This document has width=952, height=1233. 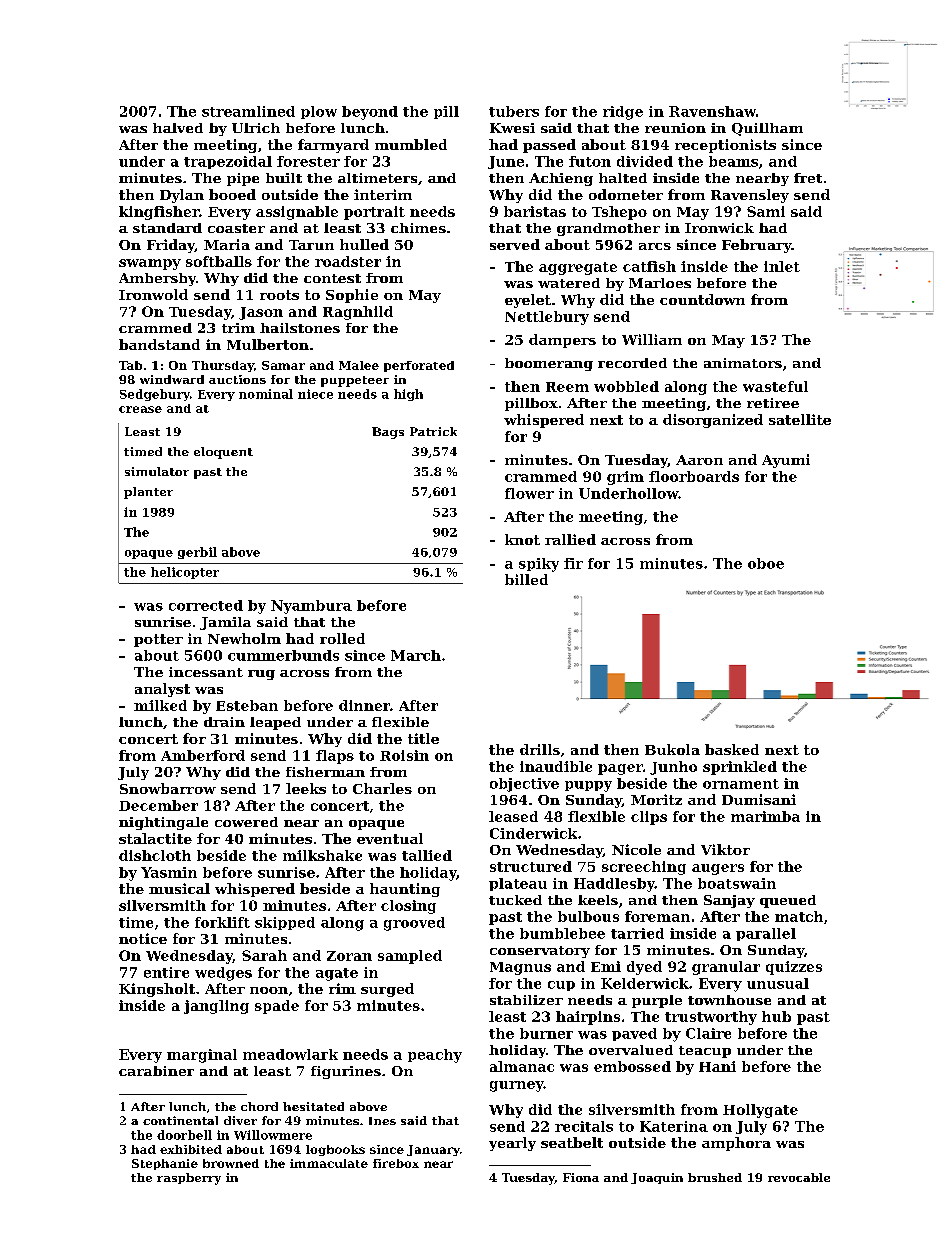 What do you see at coordinates (387, 990) in the document?
I see `surged` at bounding box center [387, 990].
